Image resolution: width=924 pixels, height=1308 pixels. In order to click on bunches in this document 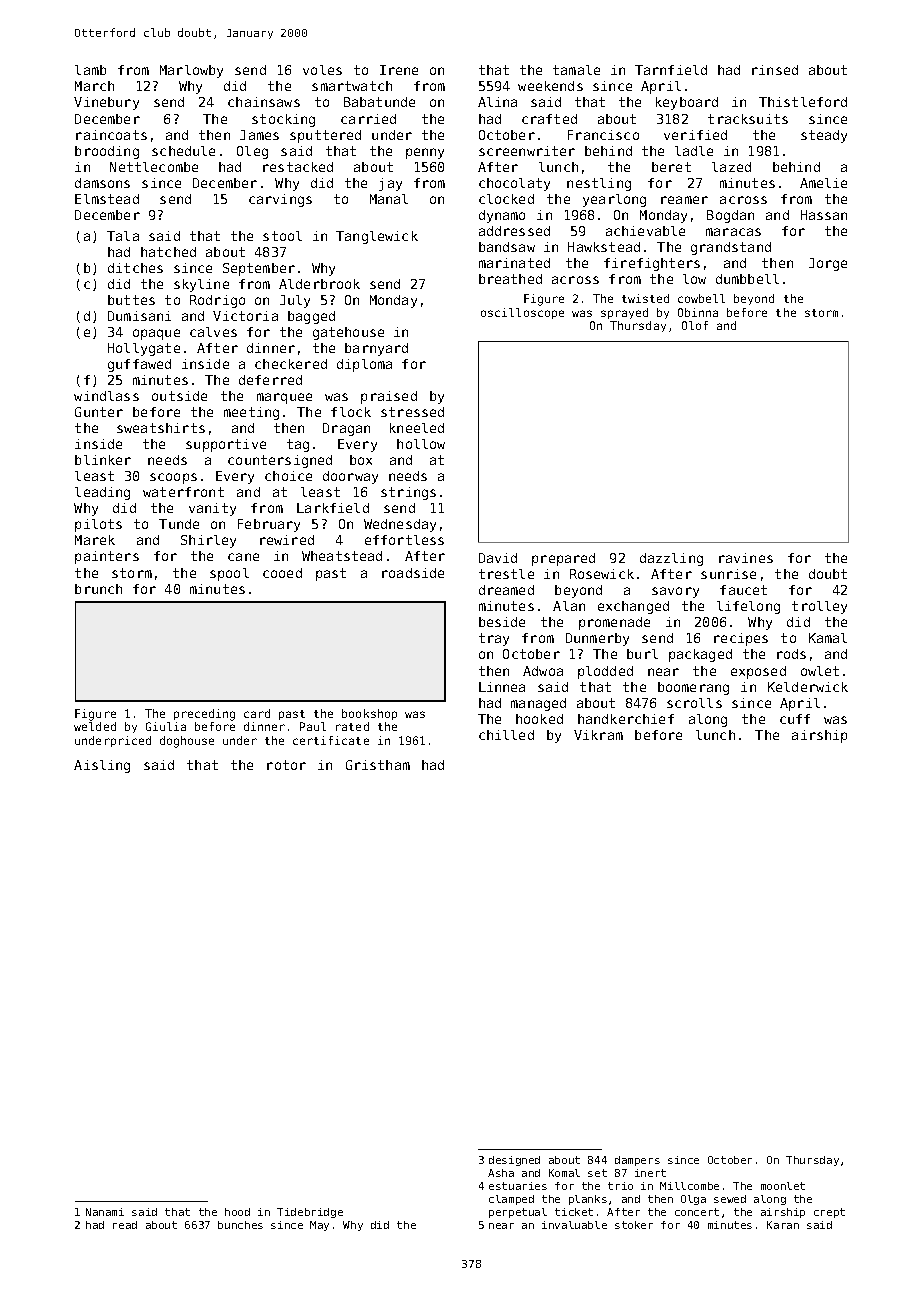, I will do `click(240, 1225)`.
